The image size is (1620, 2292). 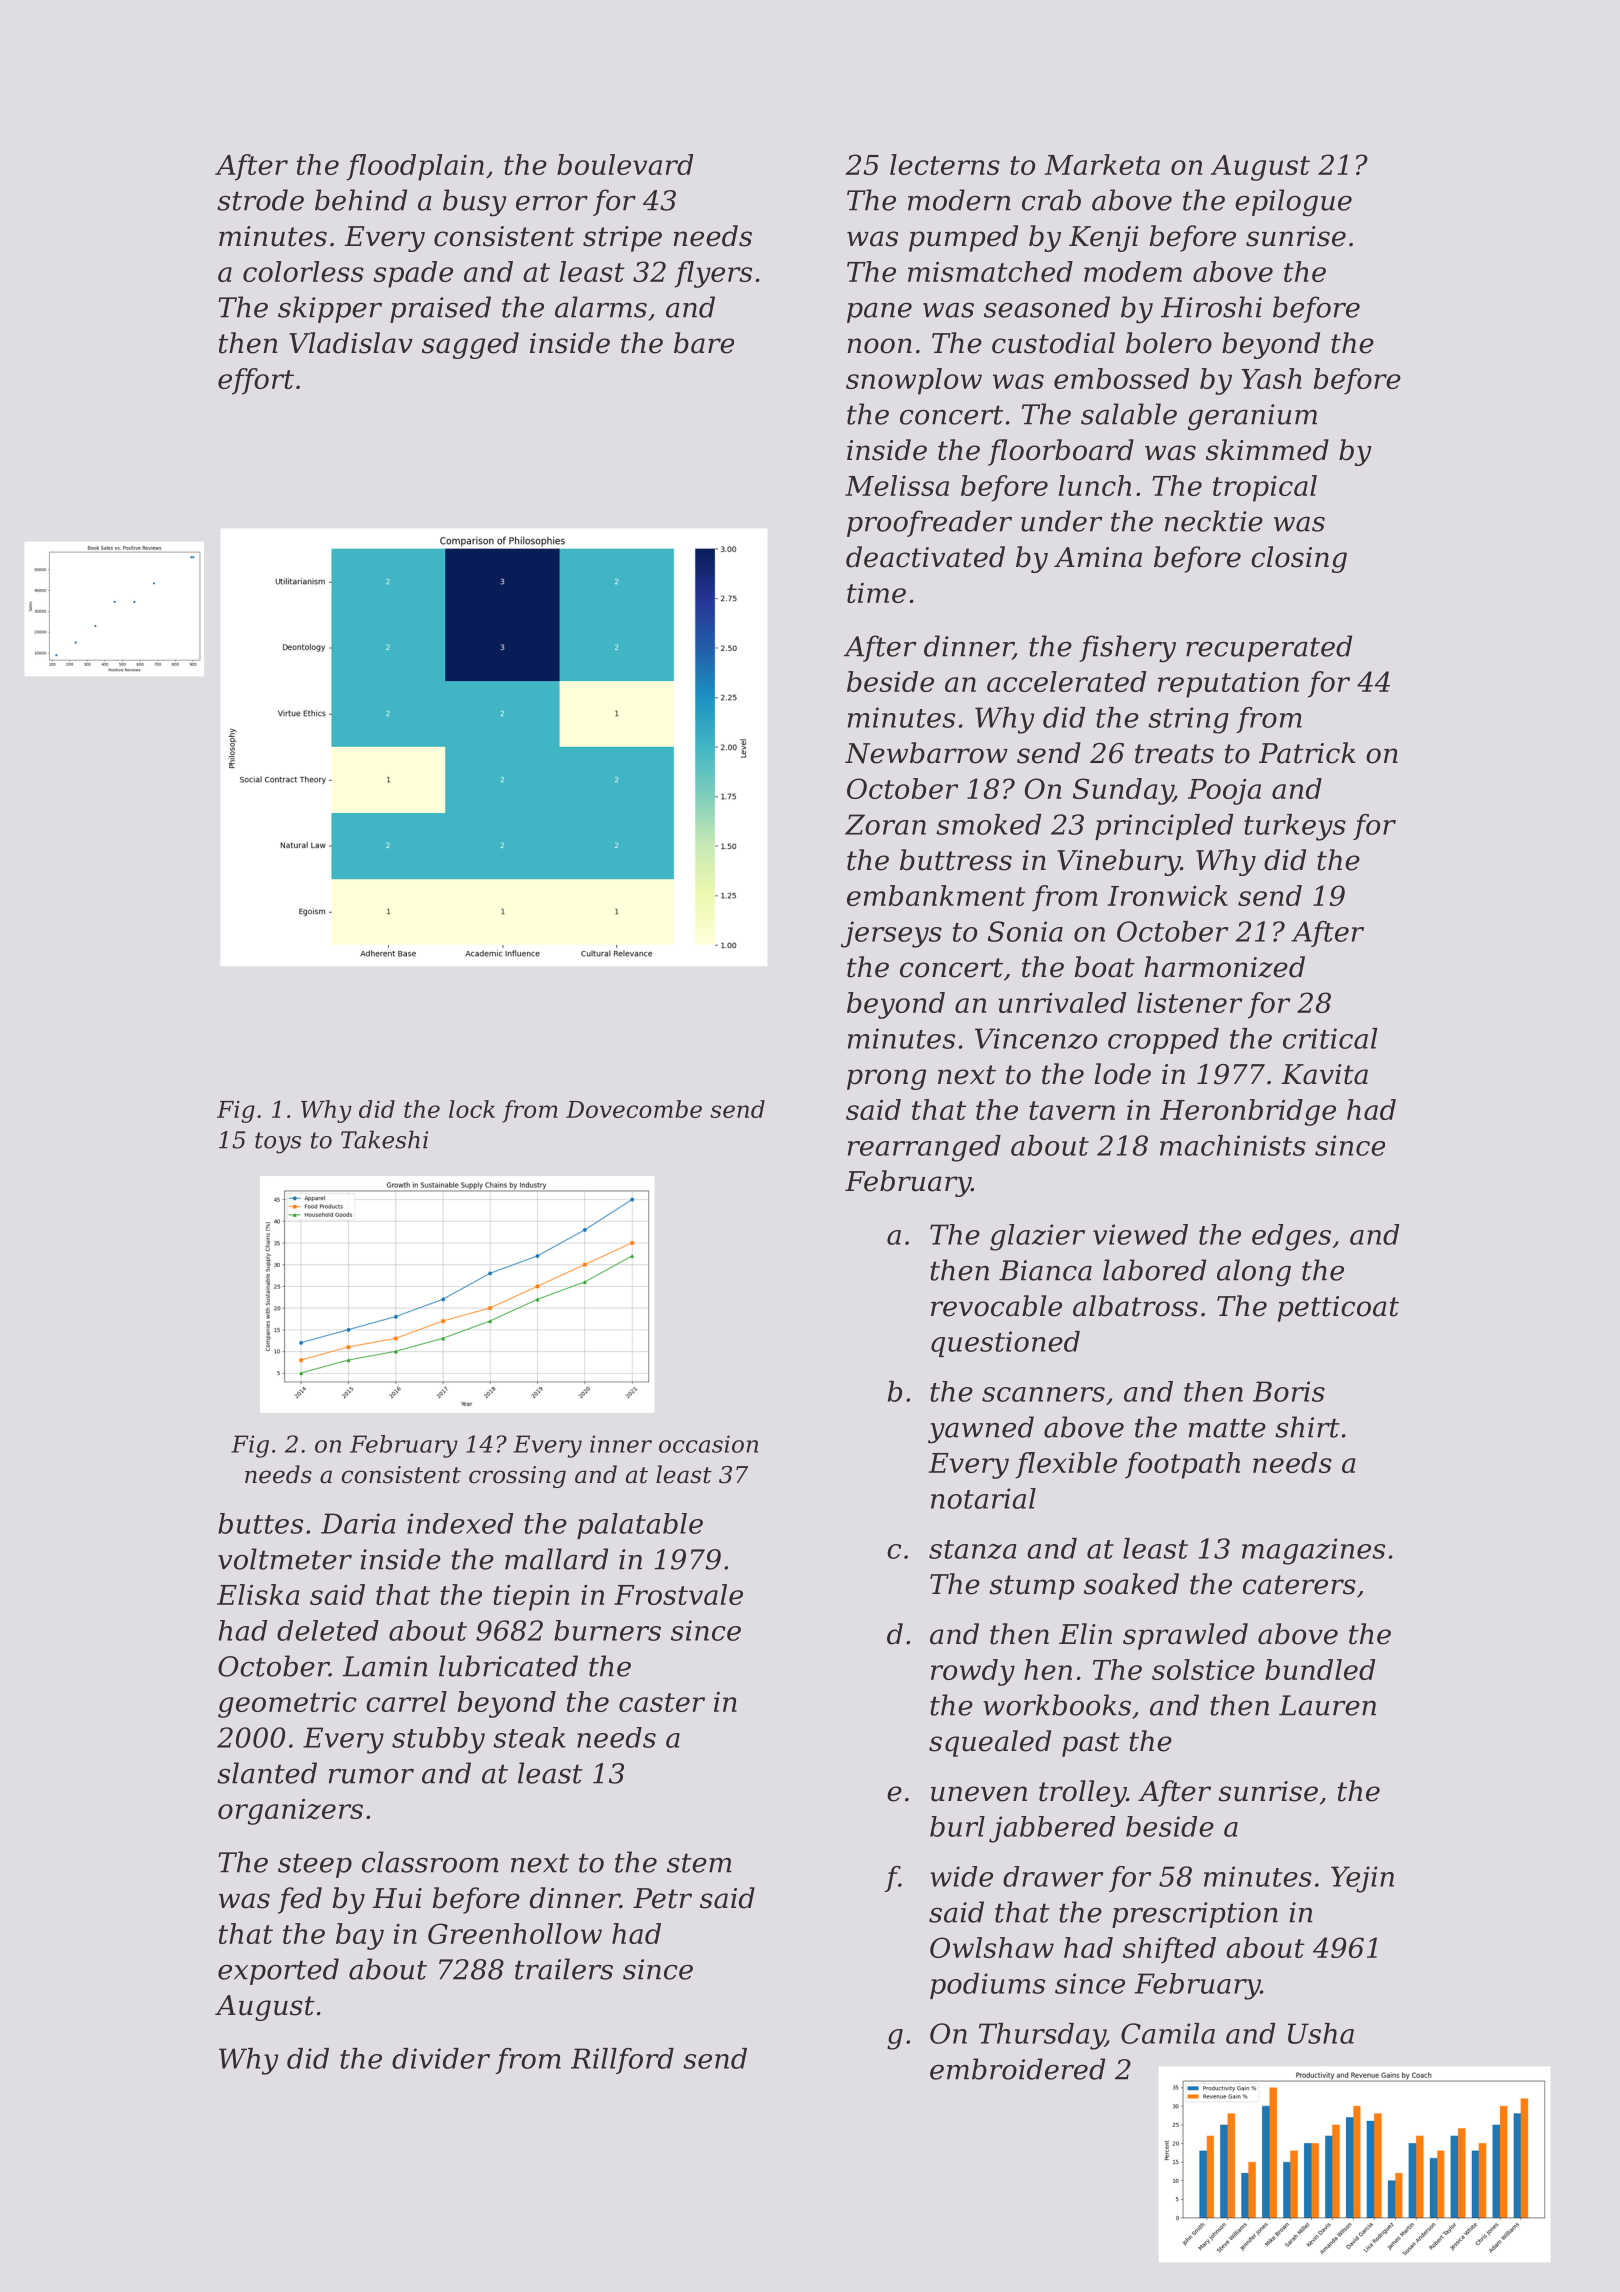 I want to click on toys, so click(x=278, y=1143).
